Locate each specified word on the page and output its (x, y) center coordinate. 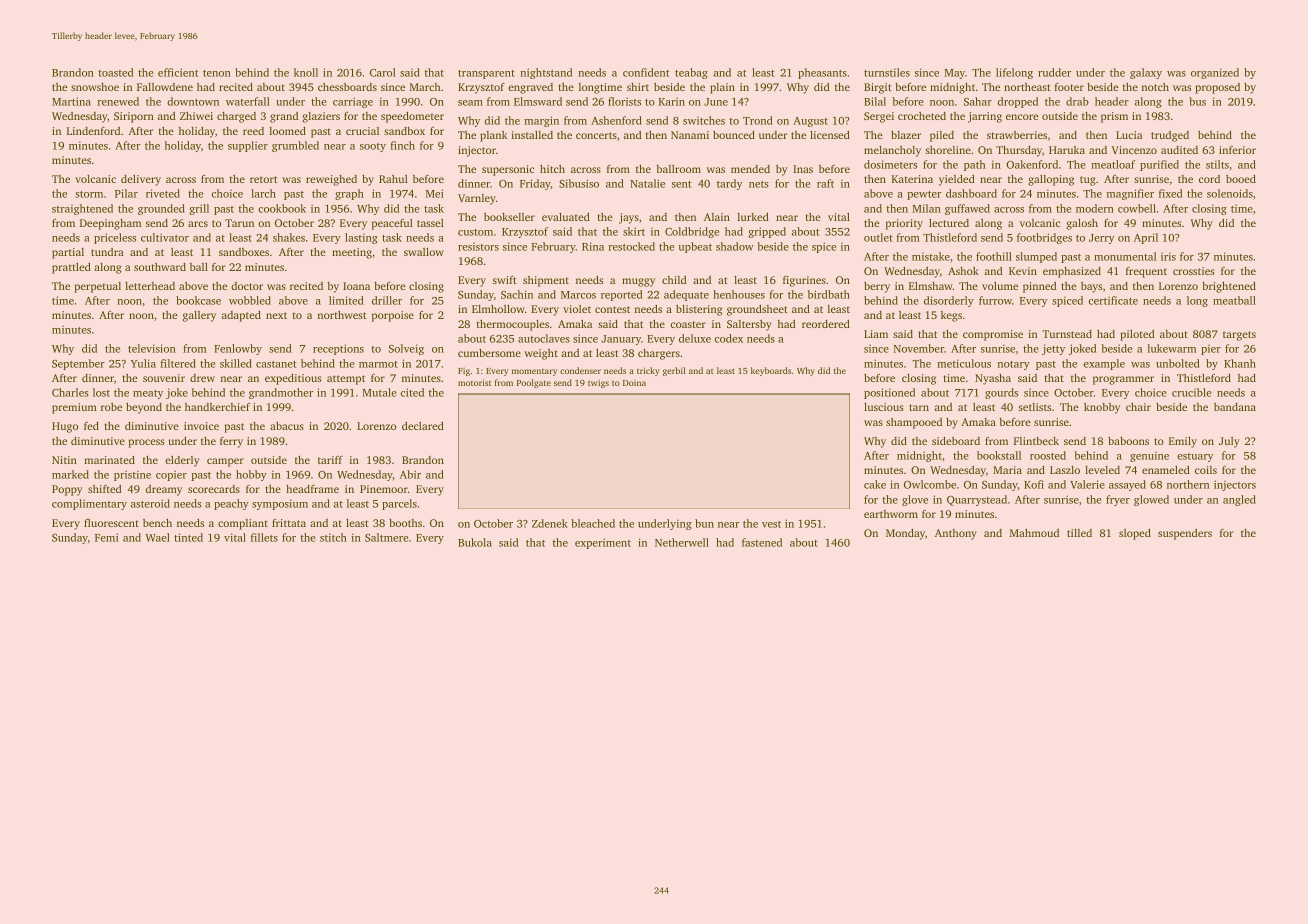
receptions (338, 349)
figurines (804, 281)
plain (722, 88)
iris (1168, 256)
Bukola (475, 542)
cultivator (165, 237)
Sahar (978, 101)
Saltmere (386, 537)
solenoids (1230, 193)
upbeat (695, 247)
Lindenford (93, 130)
